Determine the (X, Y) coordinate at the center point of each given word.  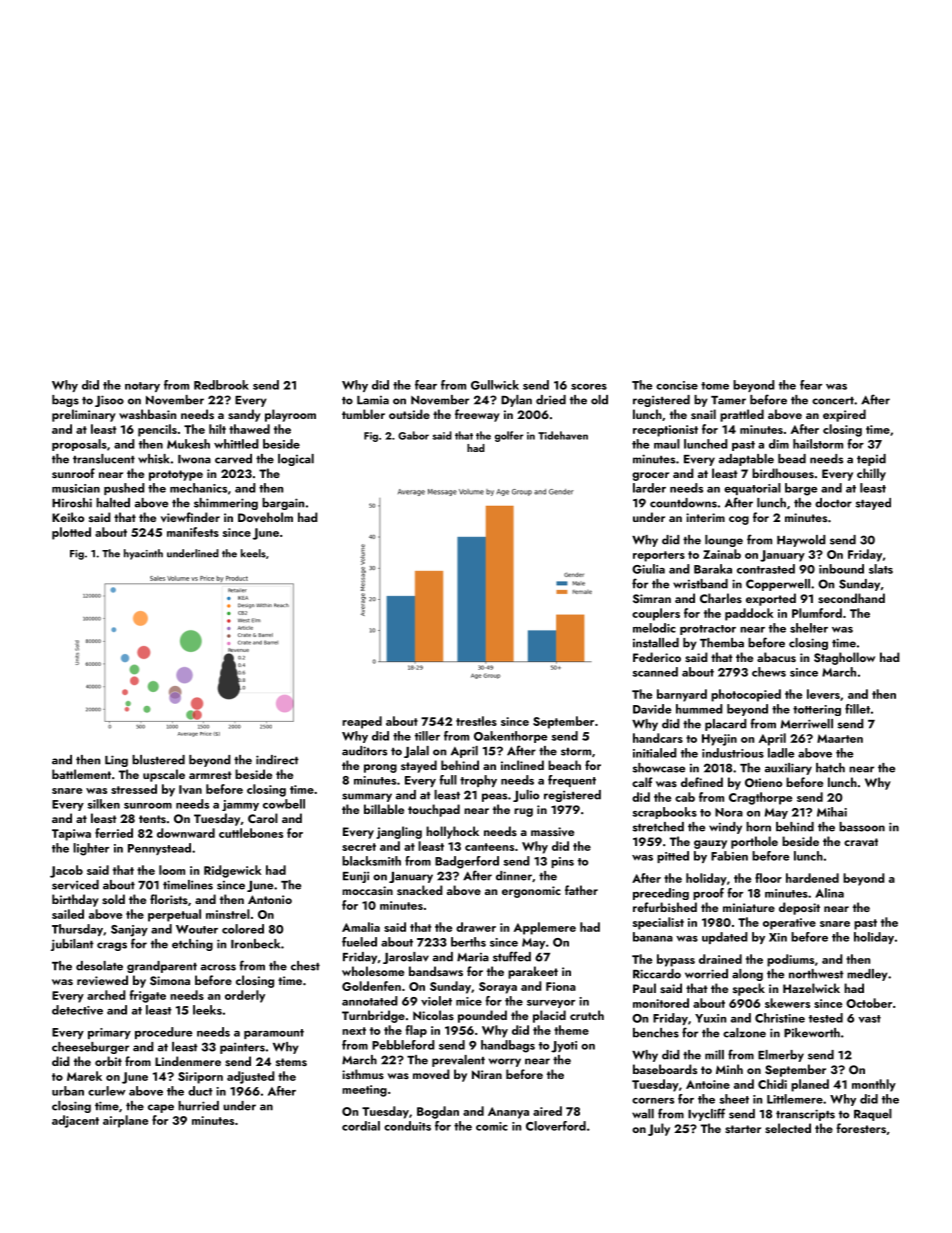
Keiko (68, 517)
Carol (263, 818)
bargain (283, 504)
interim (705, 517)
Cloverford (556, 1126)
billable (384, 809)
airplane (125, 1121)
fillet (857, 709)
